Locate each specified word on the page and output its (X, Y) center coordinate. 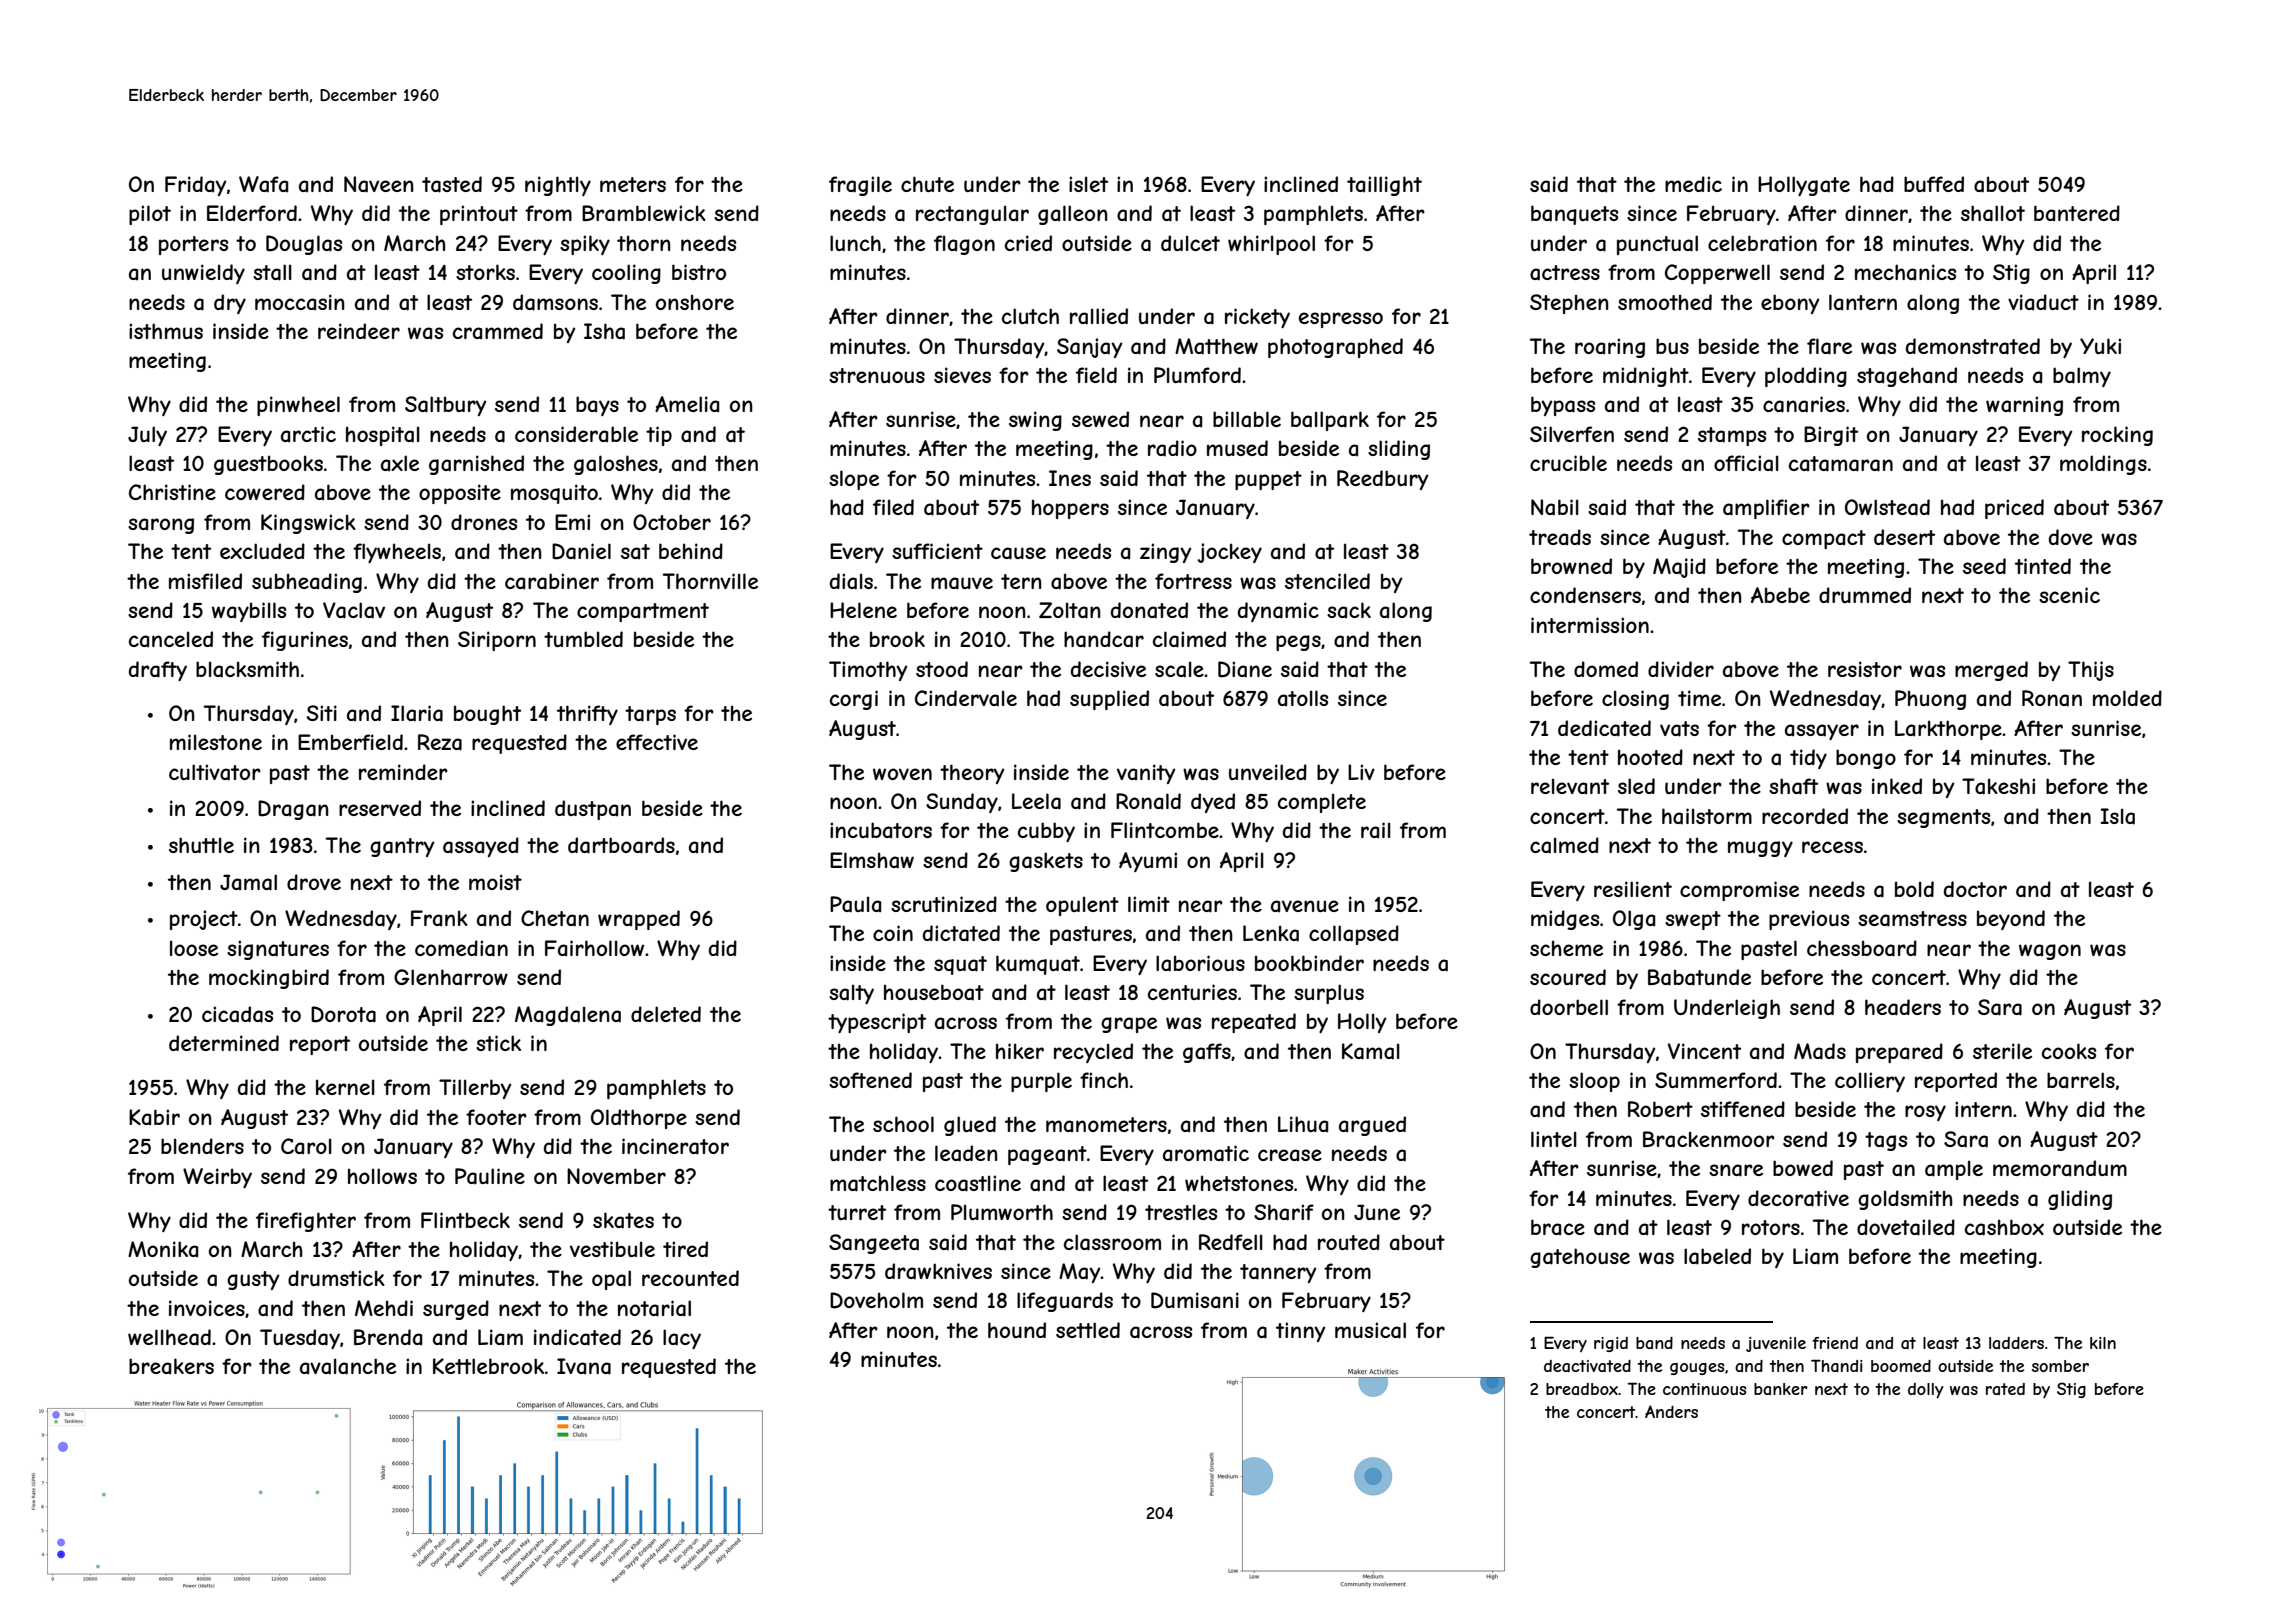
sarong (161, 526)
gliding (2080, 1200)
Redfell (1231, 1242)
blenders (202, 1146)
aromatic (1206, 1153)
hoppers (1070, 509)
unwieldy (203, 274)
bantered (2077, 213)
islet (1088, 184)
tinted (2043, 566)
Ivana (584, 1366)
